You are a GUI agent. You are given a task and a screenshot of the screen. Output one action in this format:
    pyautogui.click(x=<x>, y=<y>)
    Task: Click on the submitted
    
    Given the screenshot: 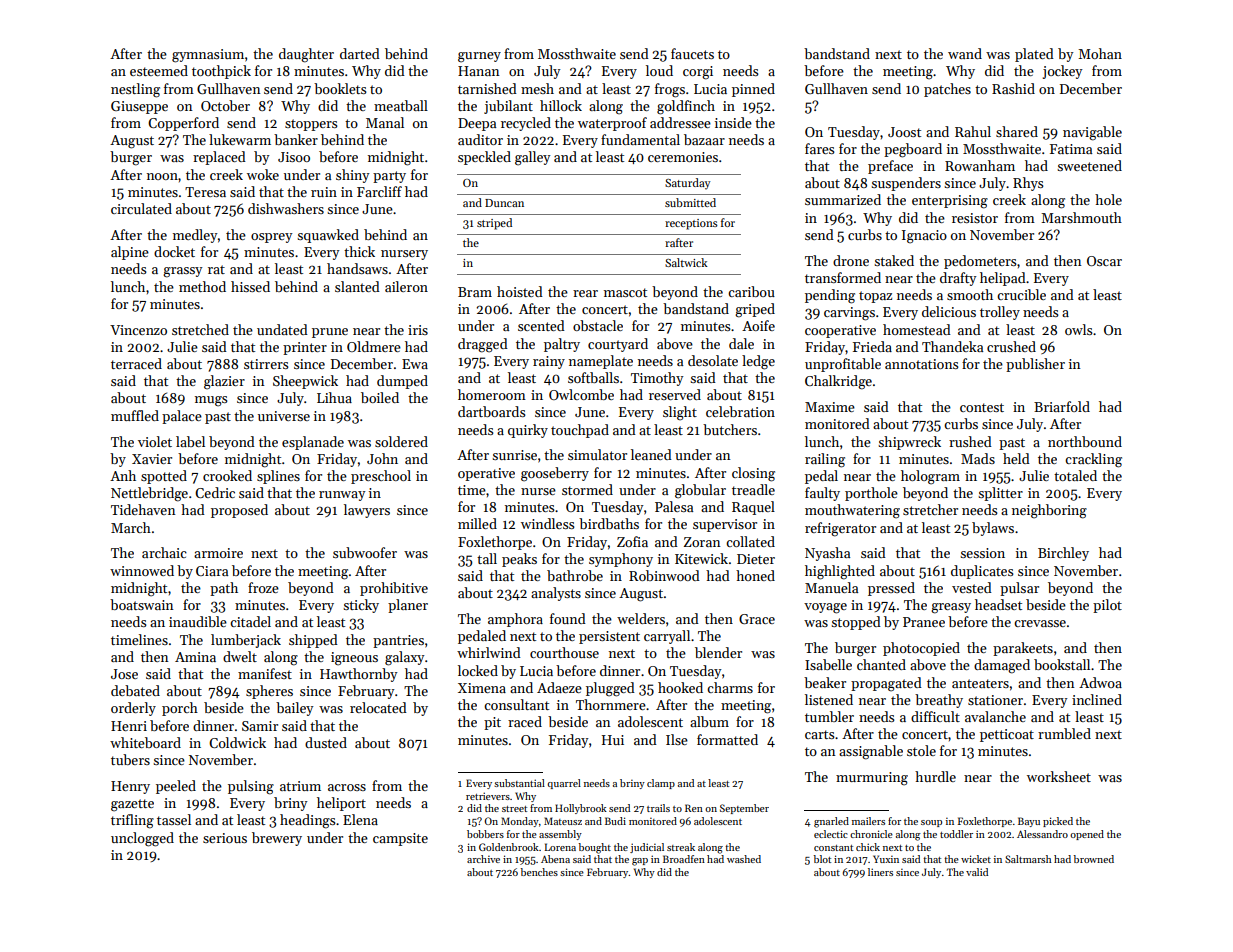 What is the action you would take?
    pyautogui.click(x=690, y=202)
